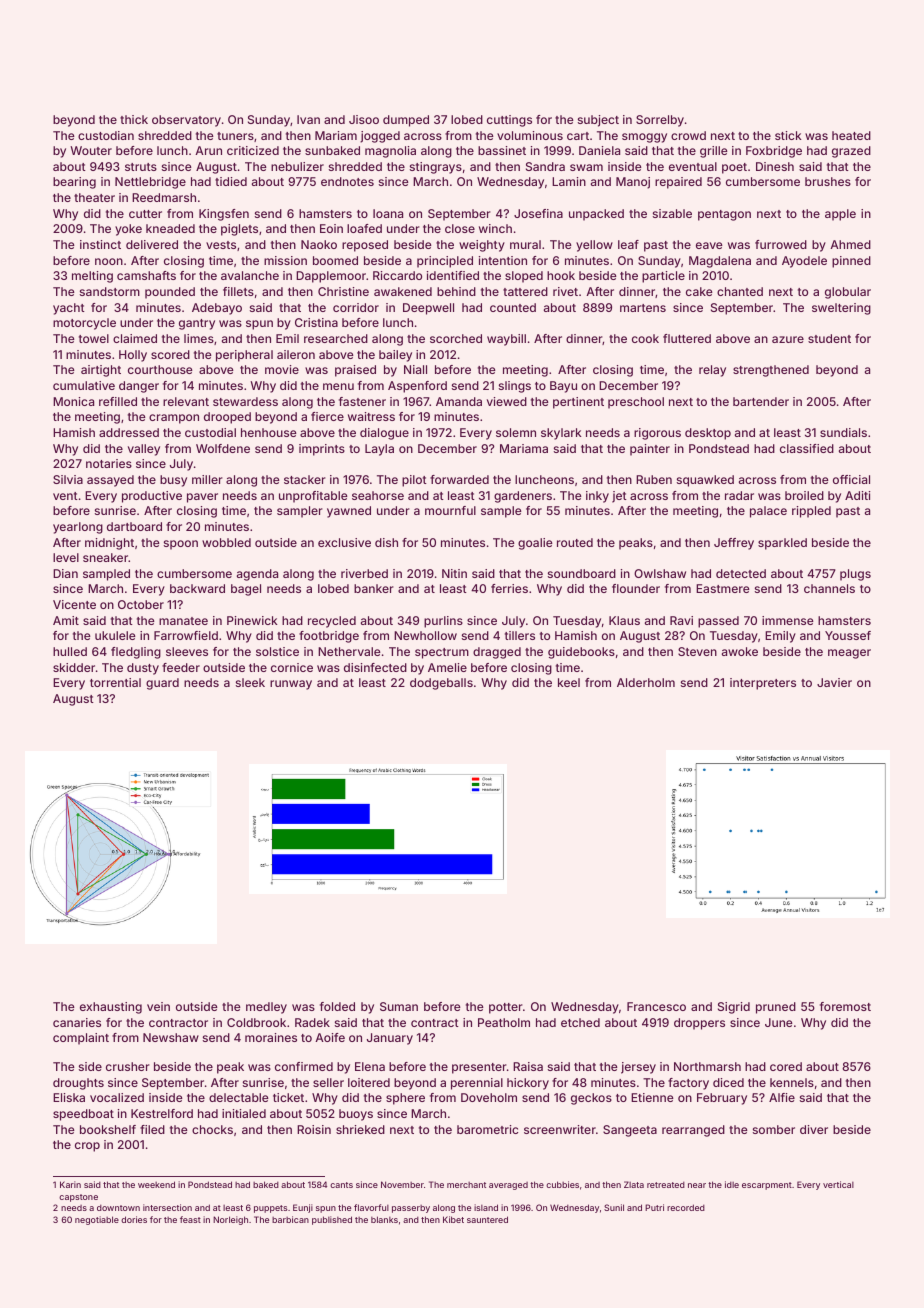 This screenshot has height=1308, width=924. Describe the element at coordinates (776, 1008) in the screenshot. I see `pruned` at that location.
